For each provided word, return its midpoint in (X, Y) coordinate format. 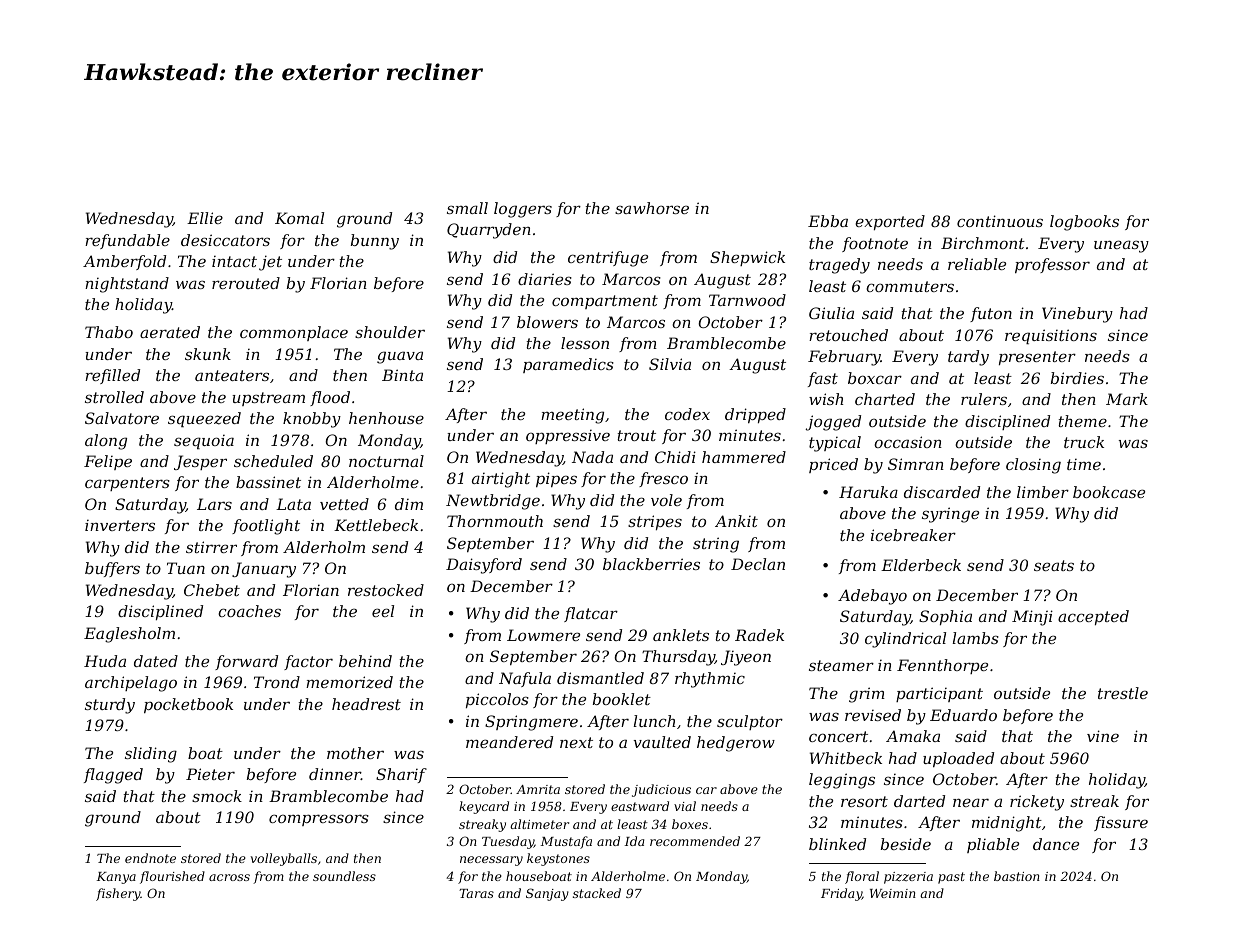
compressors (319, 820)
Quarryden (489, 231)
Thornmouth (495, 521)
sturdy (110, 706)
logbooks (1084, 223)
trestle (1123, 693)
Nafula (525, 679)
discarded (942, 492)
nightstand (127, 285)
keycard (484, 807)
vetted (344, 504)
